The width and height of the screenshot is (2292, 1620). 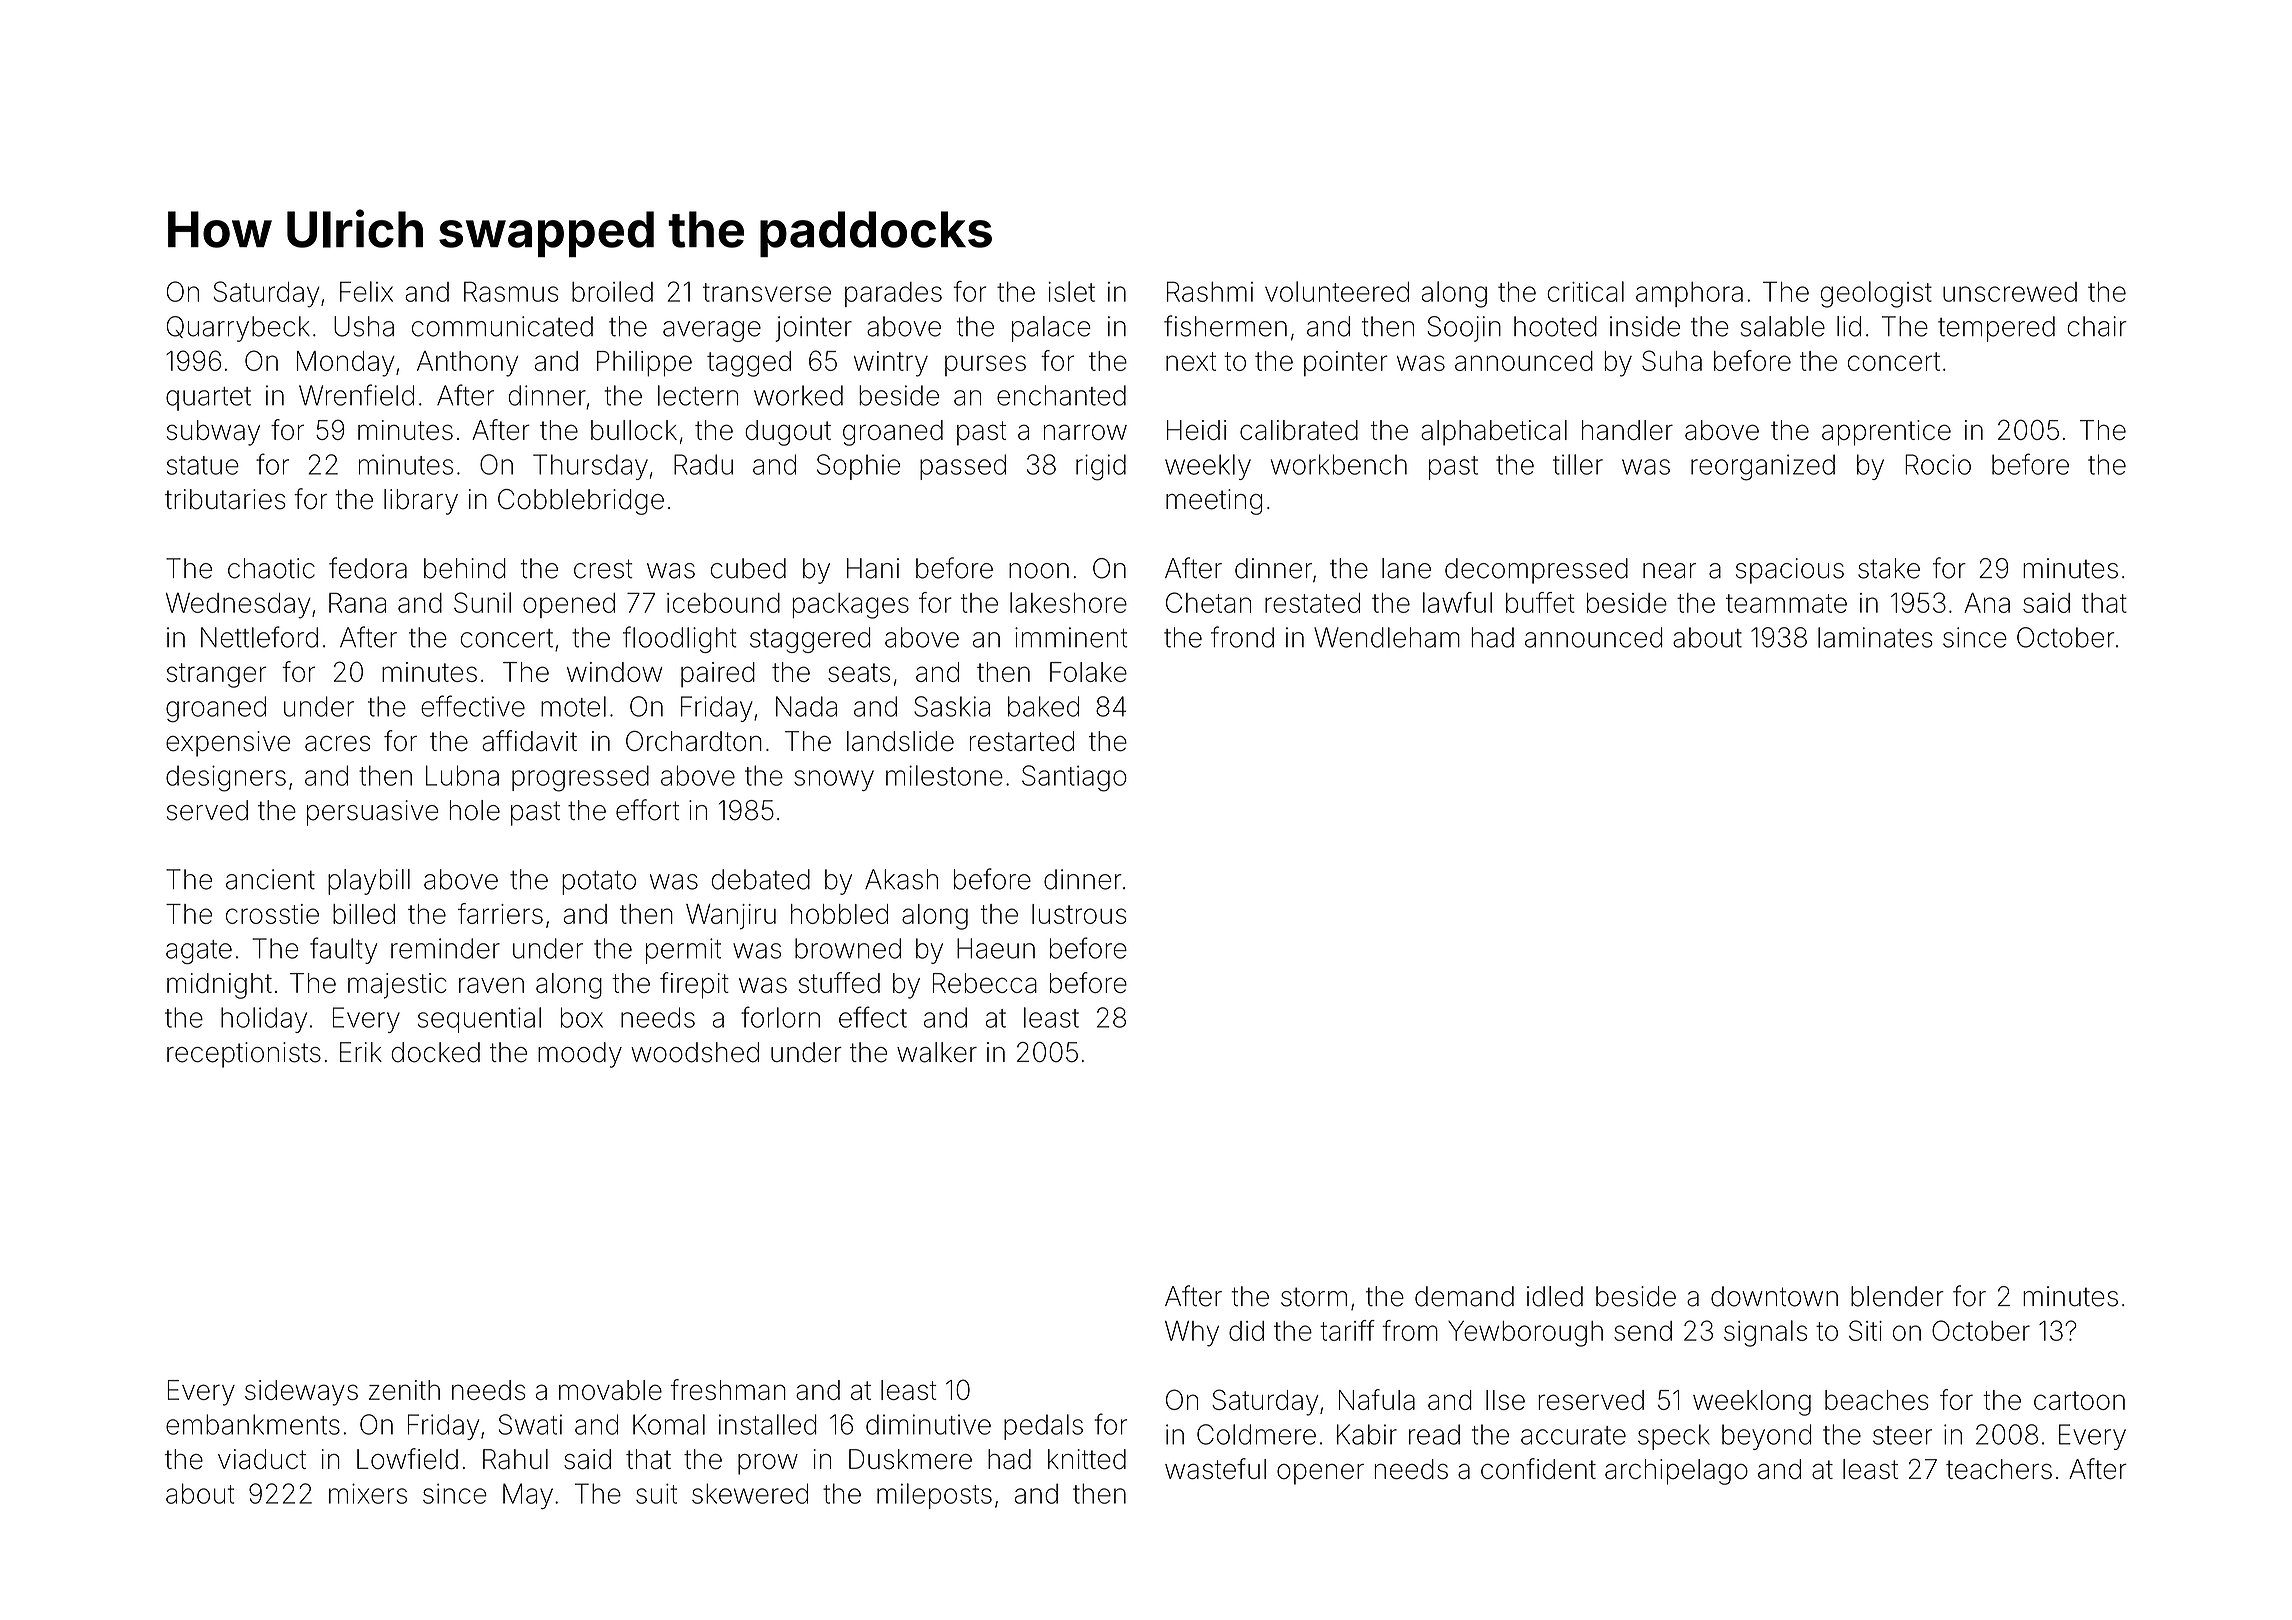 I want to click on Santiago, so click(x=1074, y=778).
